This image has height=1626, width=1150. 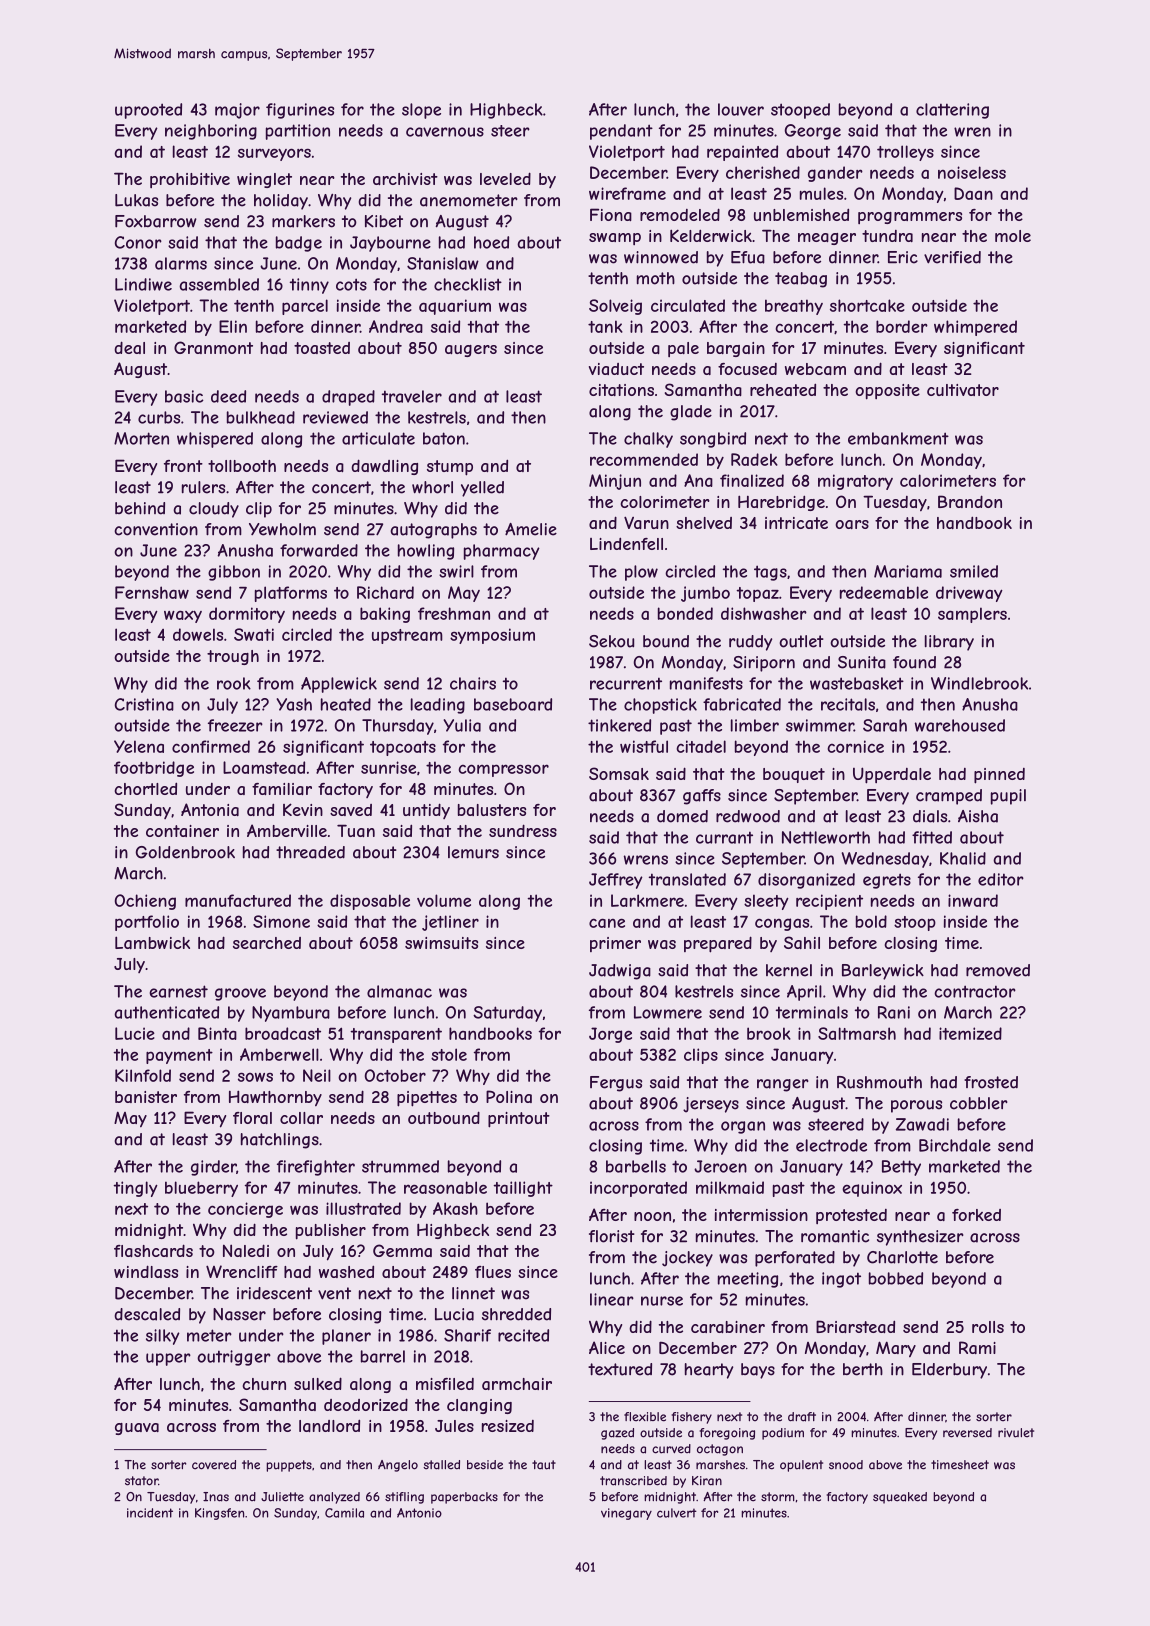 What do you see at coordinates (141, 1481) in the image?
I see `stator` at bounding box center [141, 1481].
